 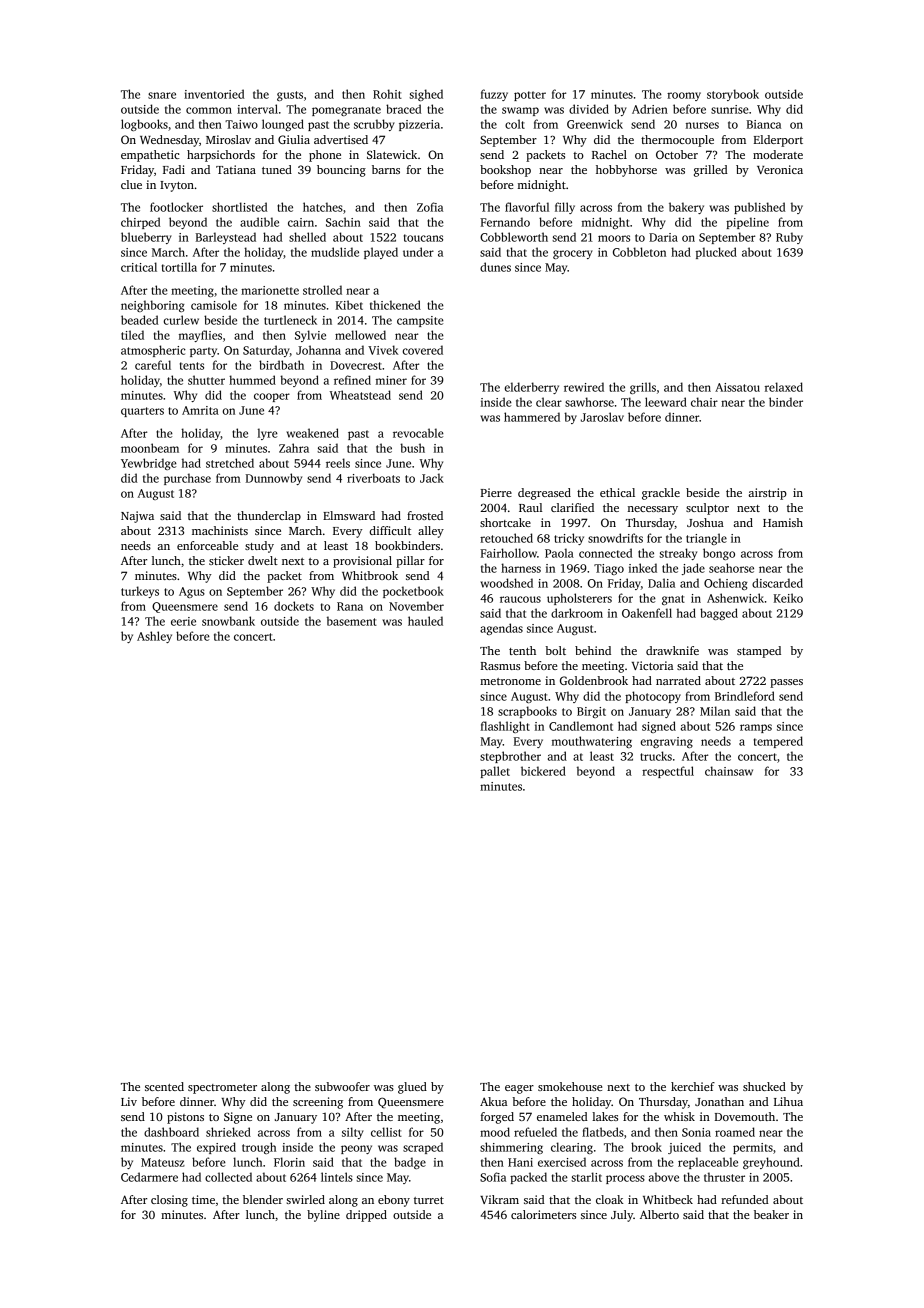 What do you see at coordinates (702, 125) in the screenshot?
I see `nurses` at bounding box center [702, 125].
